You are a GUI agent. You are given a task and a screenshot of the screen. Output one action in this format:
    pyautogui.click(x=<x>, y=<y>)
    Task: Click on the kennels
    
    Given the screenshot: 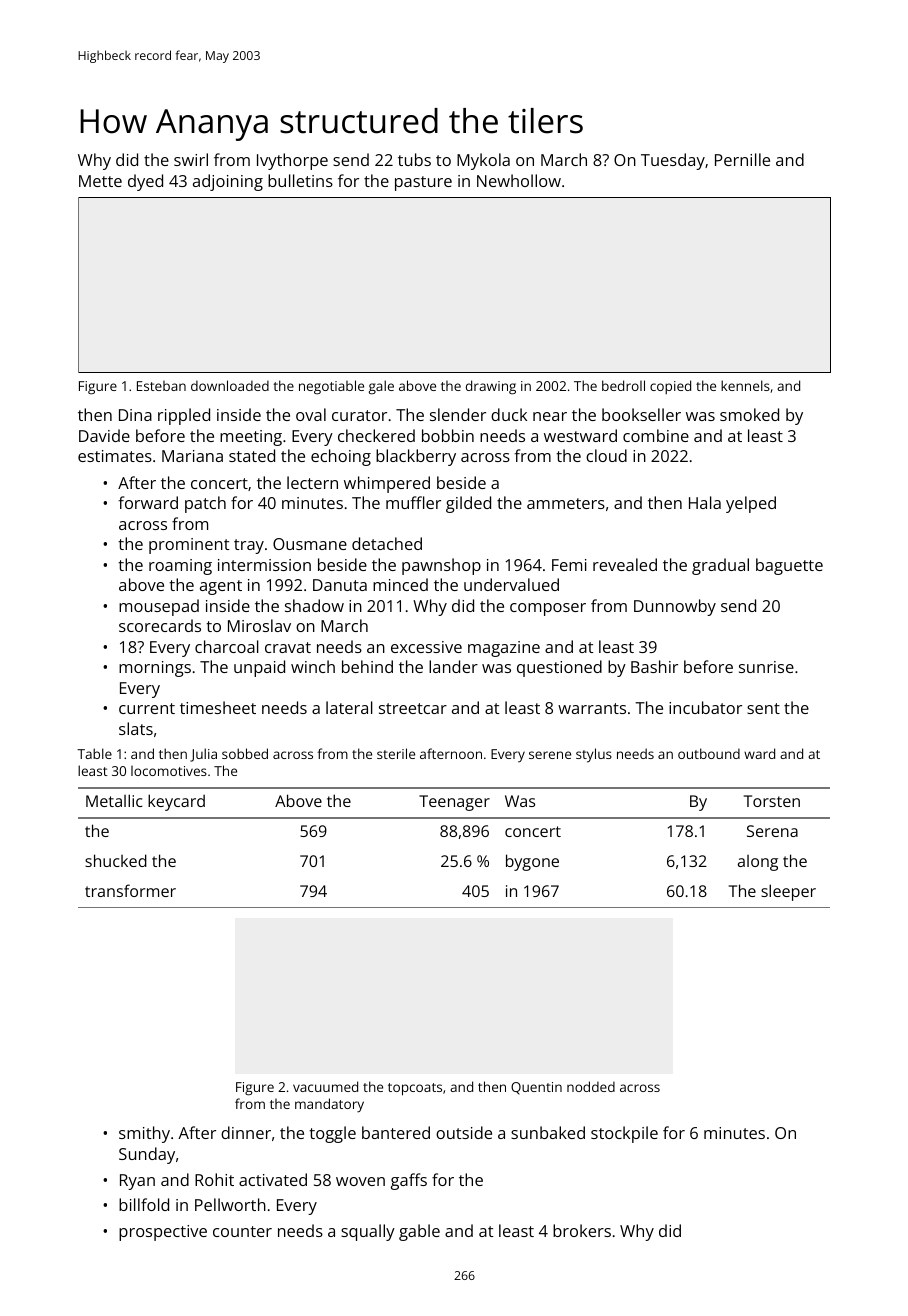 What is the action you would take?
    pyautogui.click(x=745, y=385)
